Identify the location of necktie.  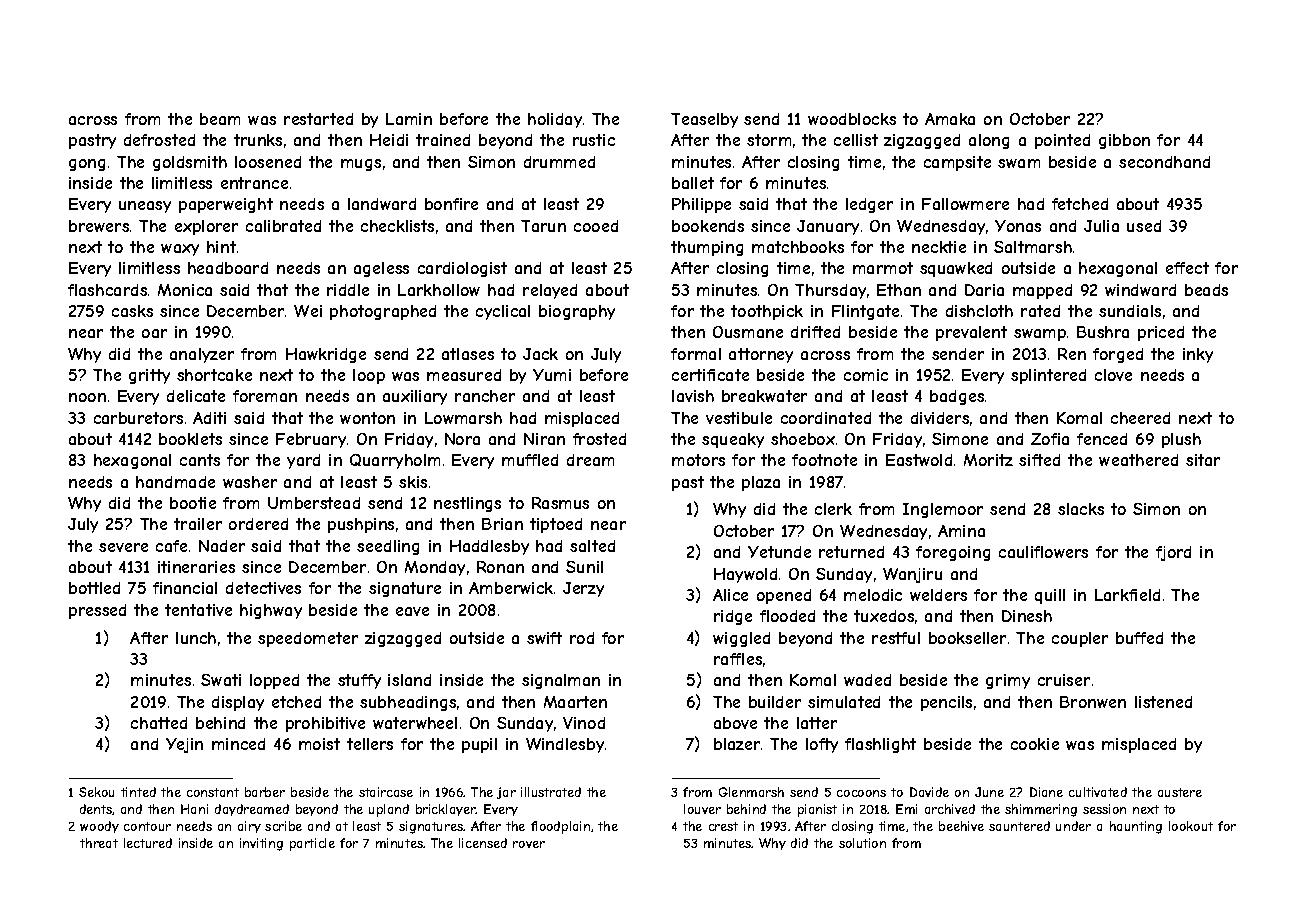
(939, 247).
